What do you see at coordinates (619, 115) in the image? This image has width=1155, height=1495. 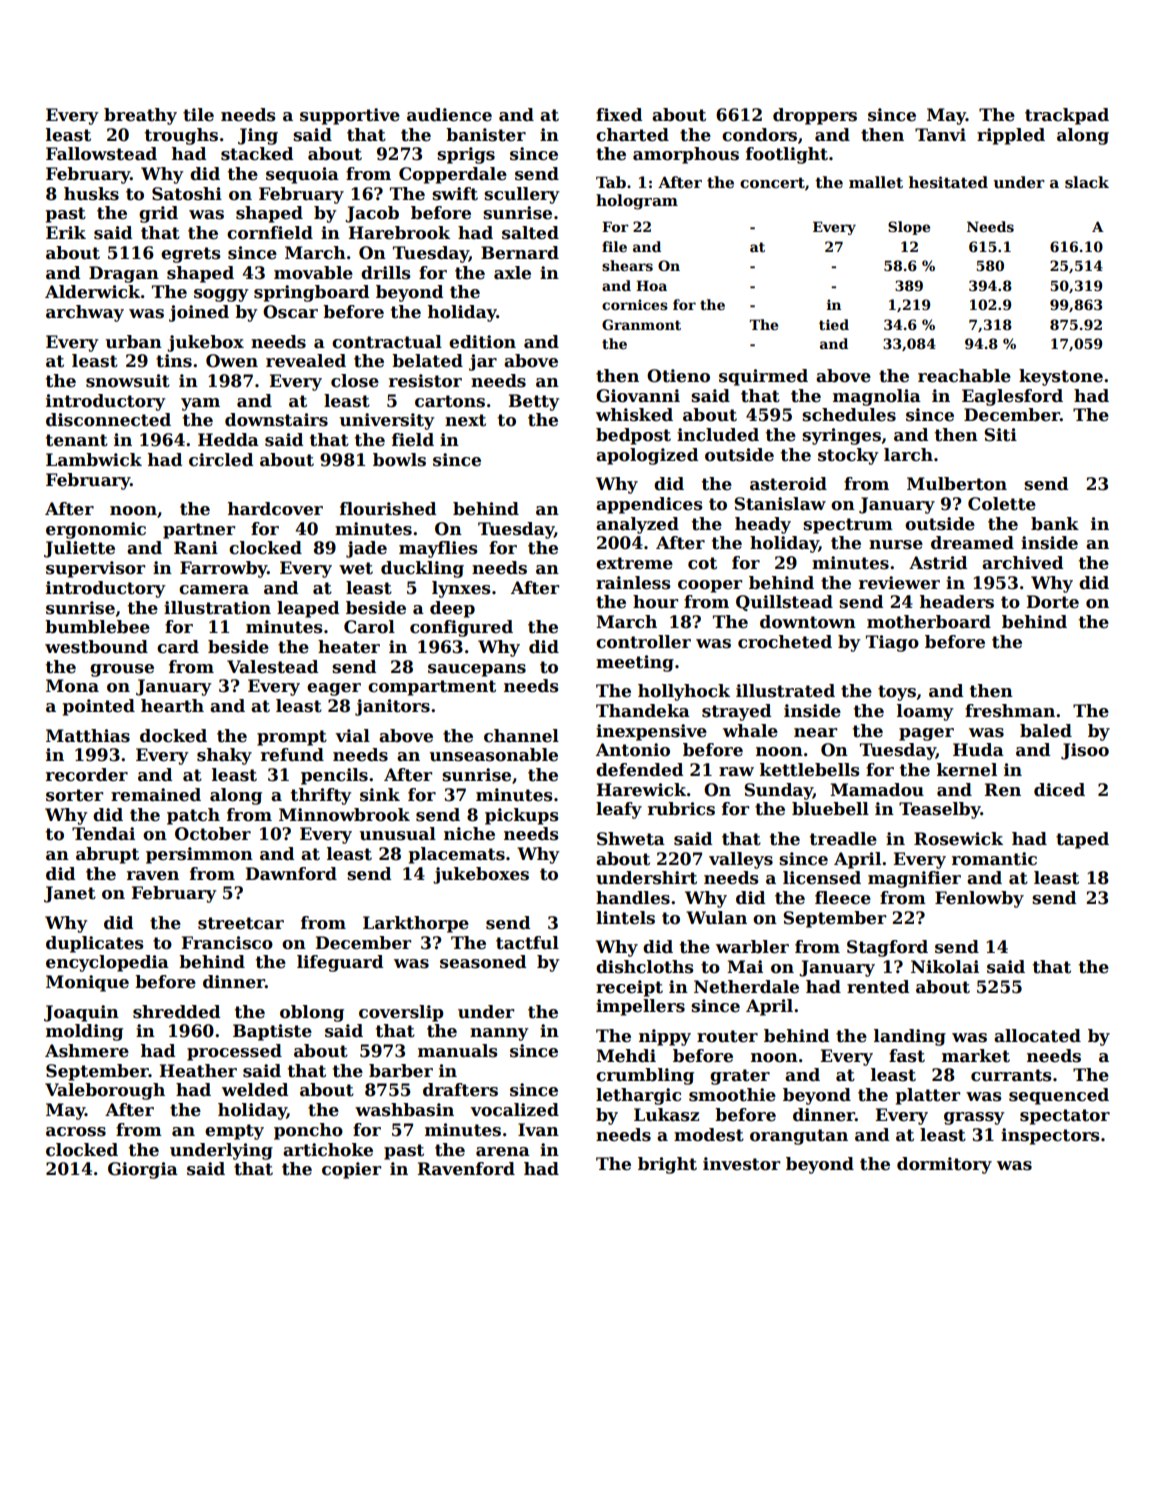 I see `fixed` at bounding box center [619, 115].
